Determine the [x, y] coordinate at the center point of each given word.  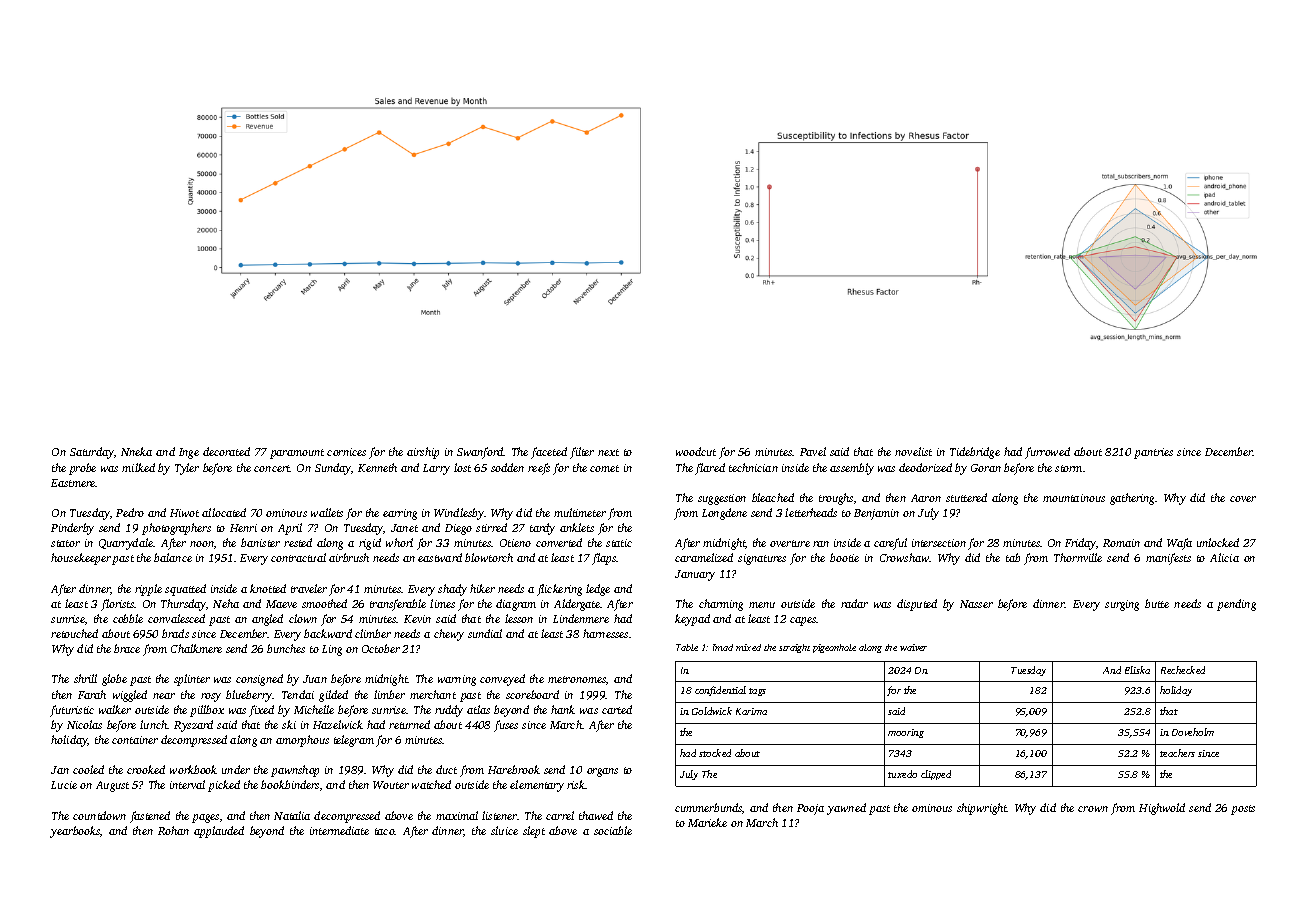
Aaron [926, 498]
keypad [692, 620]
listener [500, 815]
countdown [99, 815]
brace [127, 648]
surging [1122, 605]
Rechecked [1183, 670]
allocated [224, 512]
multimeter [580, 512]
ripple [148, 590]
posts [1243, 810]
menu [762, 605]
